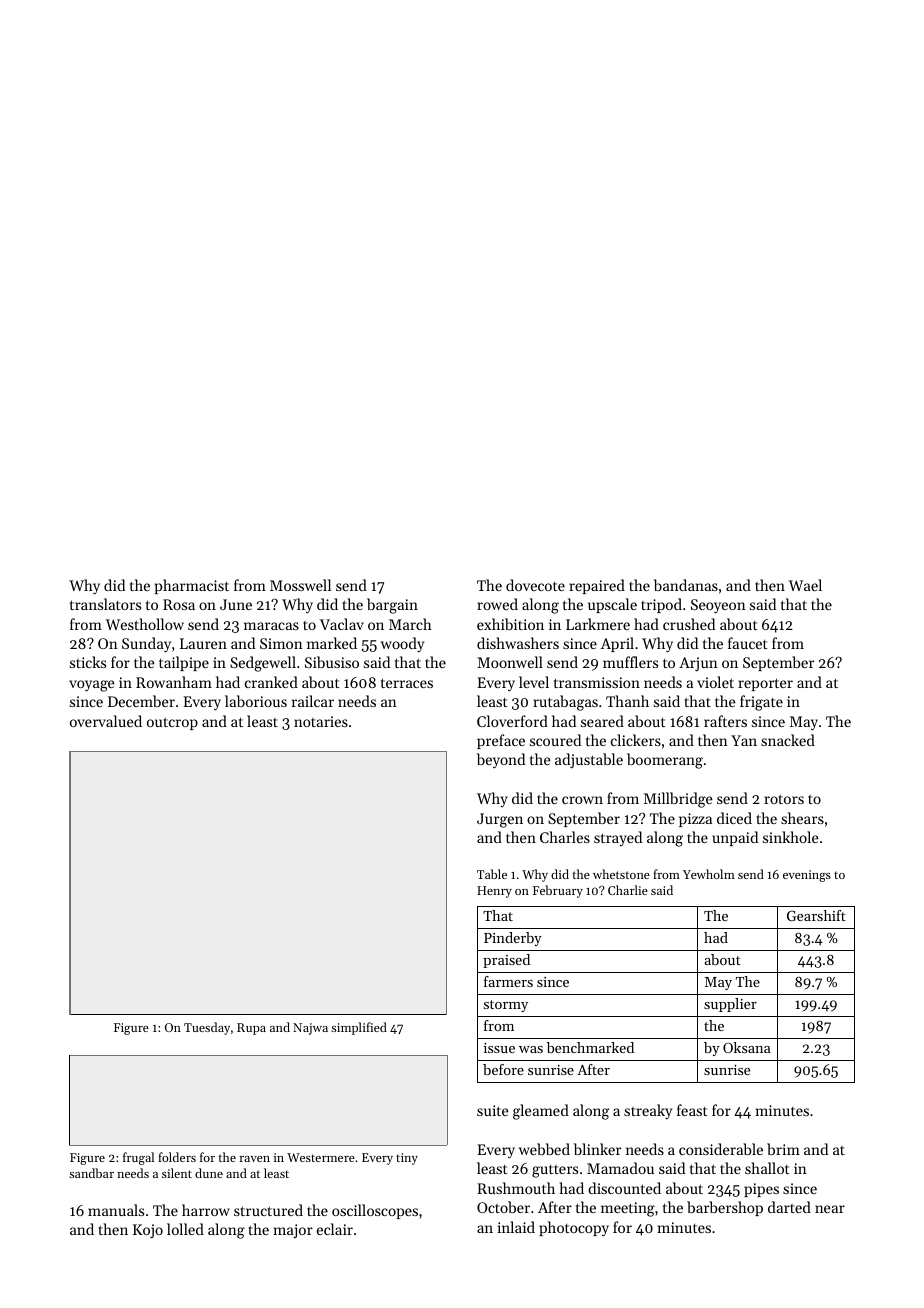  Describe the element at coordinates (116, 1210) in the page. I see `manuals` at that location.
